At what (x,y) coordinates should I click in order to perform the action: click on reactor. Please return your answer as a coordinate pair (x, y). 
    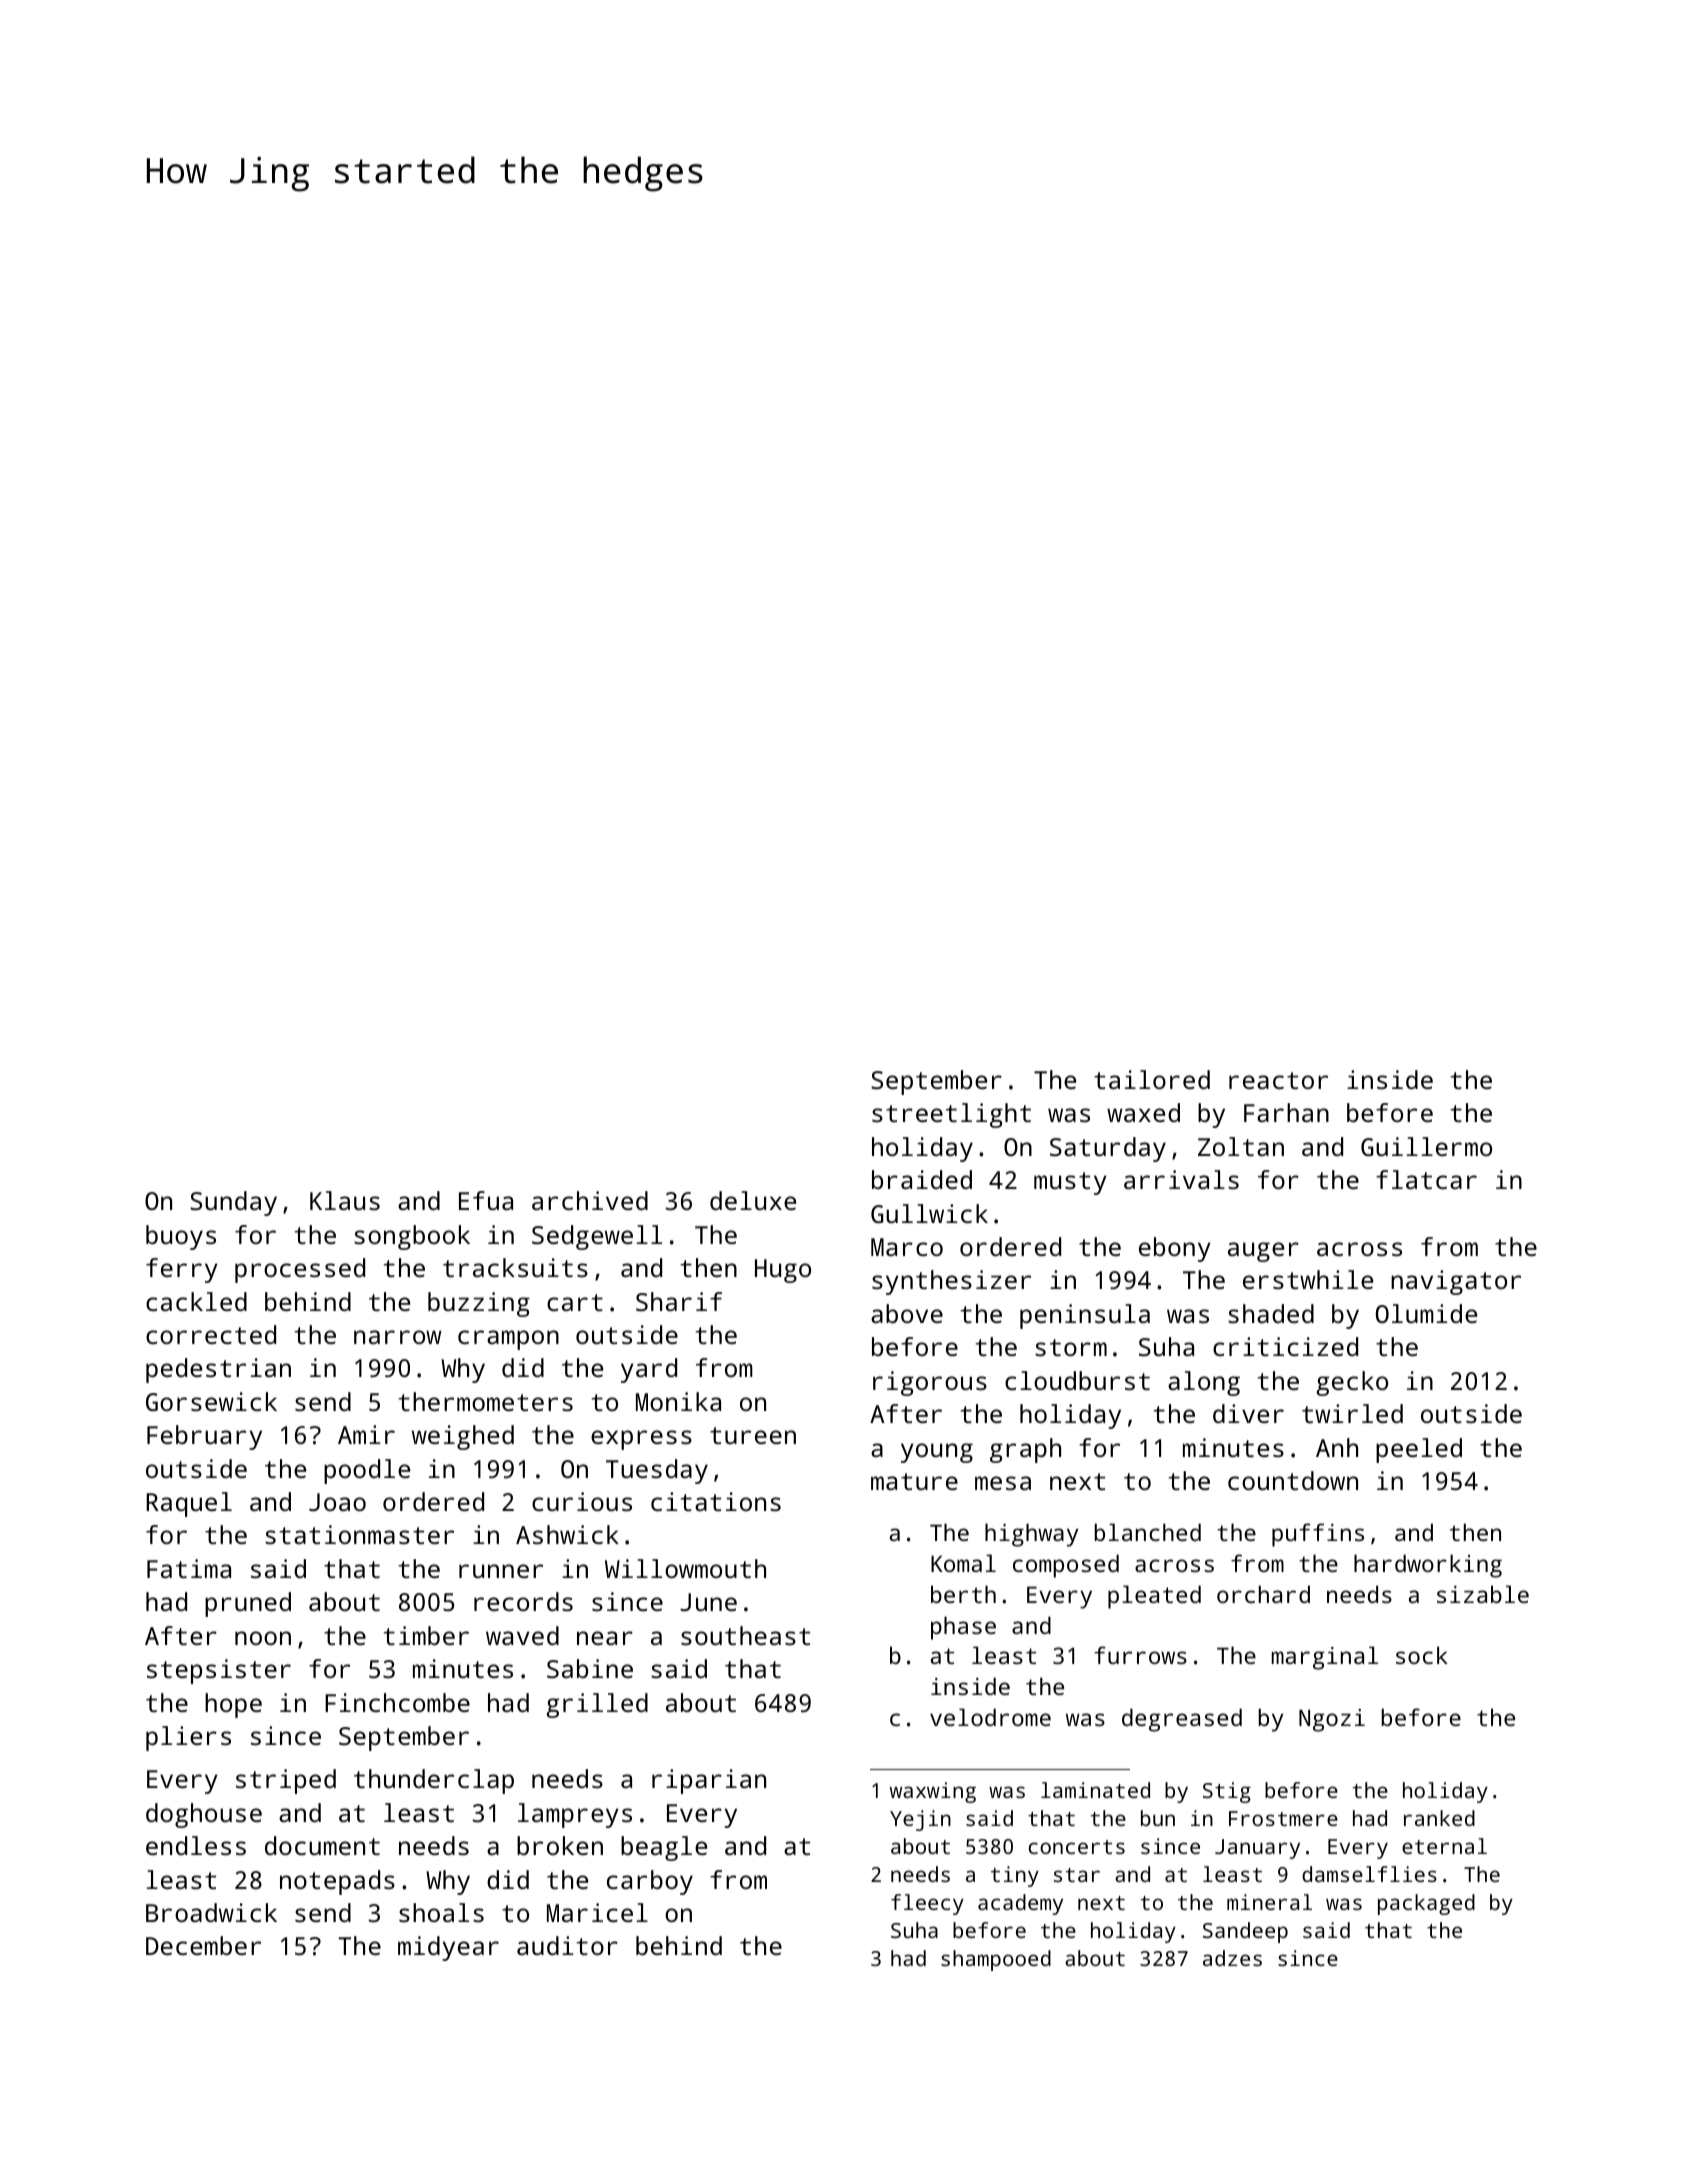
    Looking at the image, I should click on (1278, 1080).
